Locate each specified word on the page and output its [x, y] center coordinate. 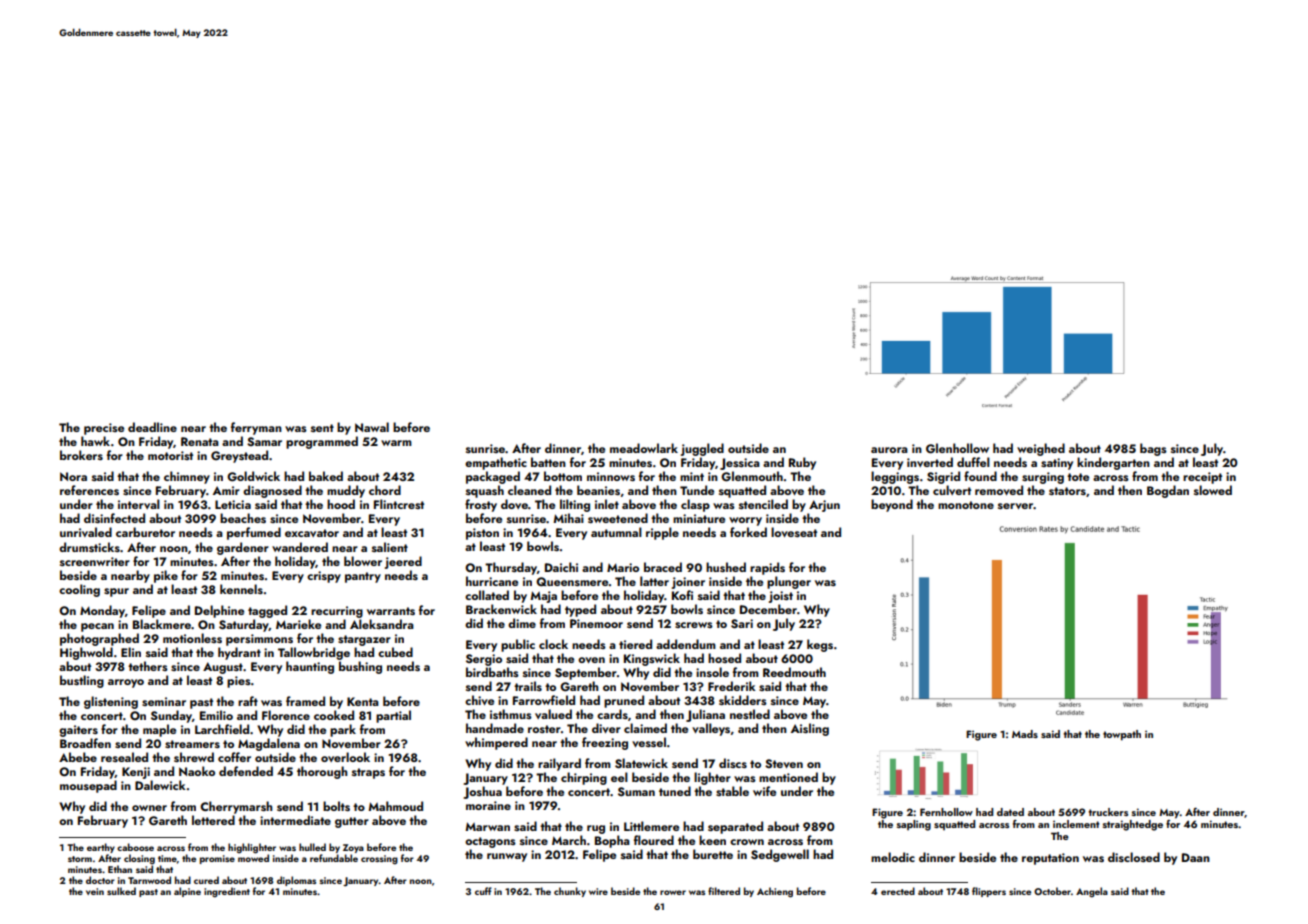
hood [341, 504]
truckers [1108, 812]
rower [673, 892]
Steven [784, 763]
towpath [1122, 735]
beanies [598, 490]
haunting [310, 667]
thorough [322, 772]
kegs [820, 645]
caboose [135, 847]
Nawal [372, 427]
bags [1153, 449]
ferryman [256, 428]
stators [1067, 491]
